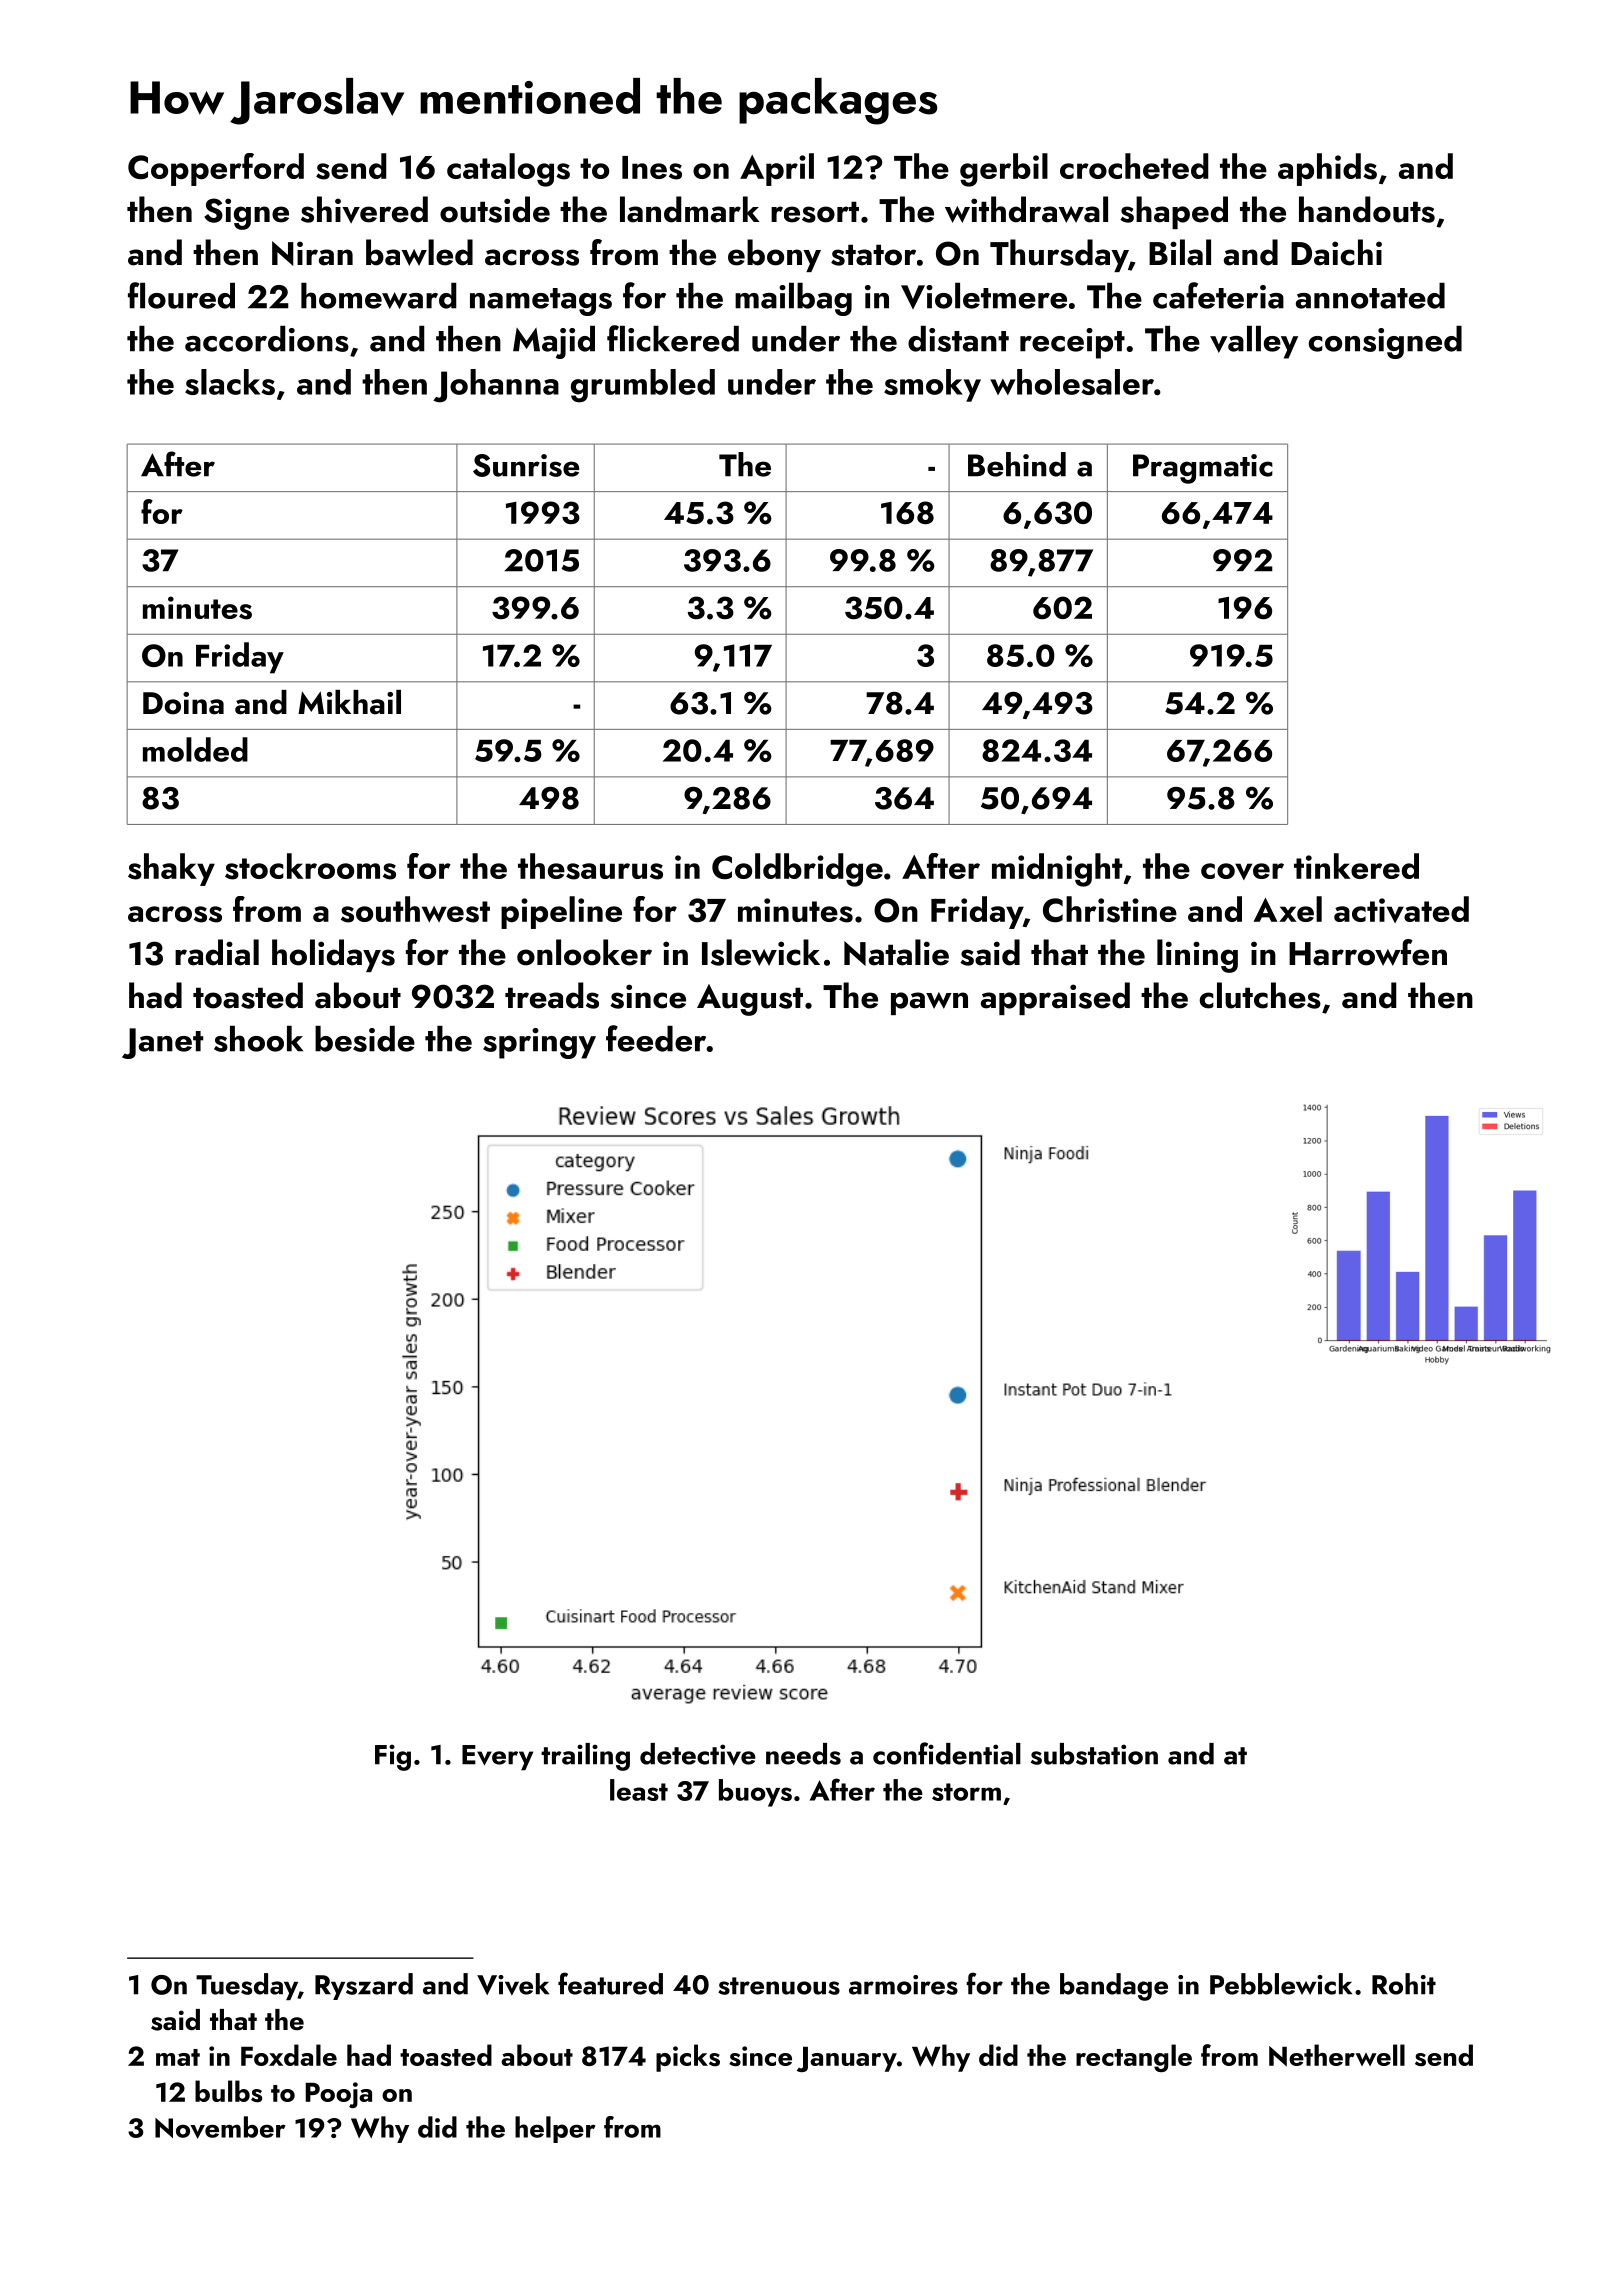 The height and width of the screenshot is (2292, 1620). I want to click on bawled, so click(419, 252).
